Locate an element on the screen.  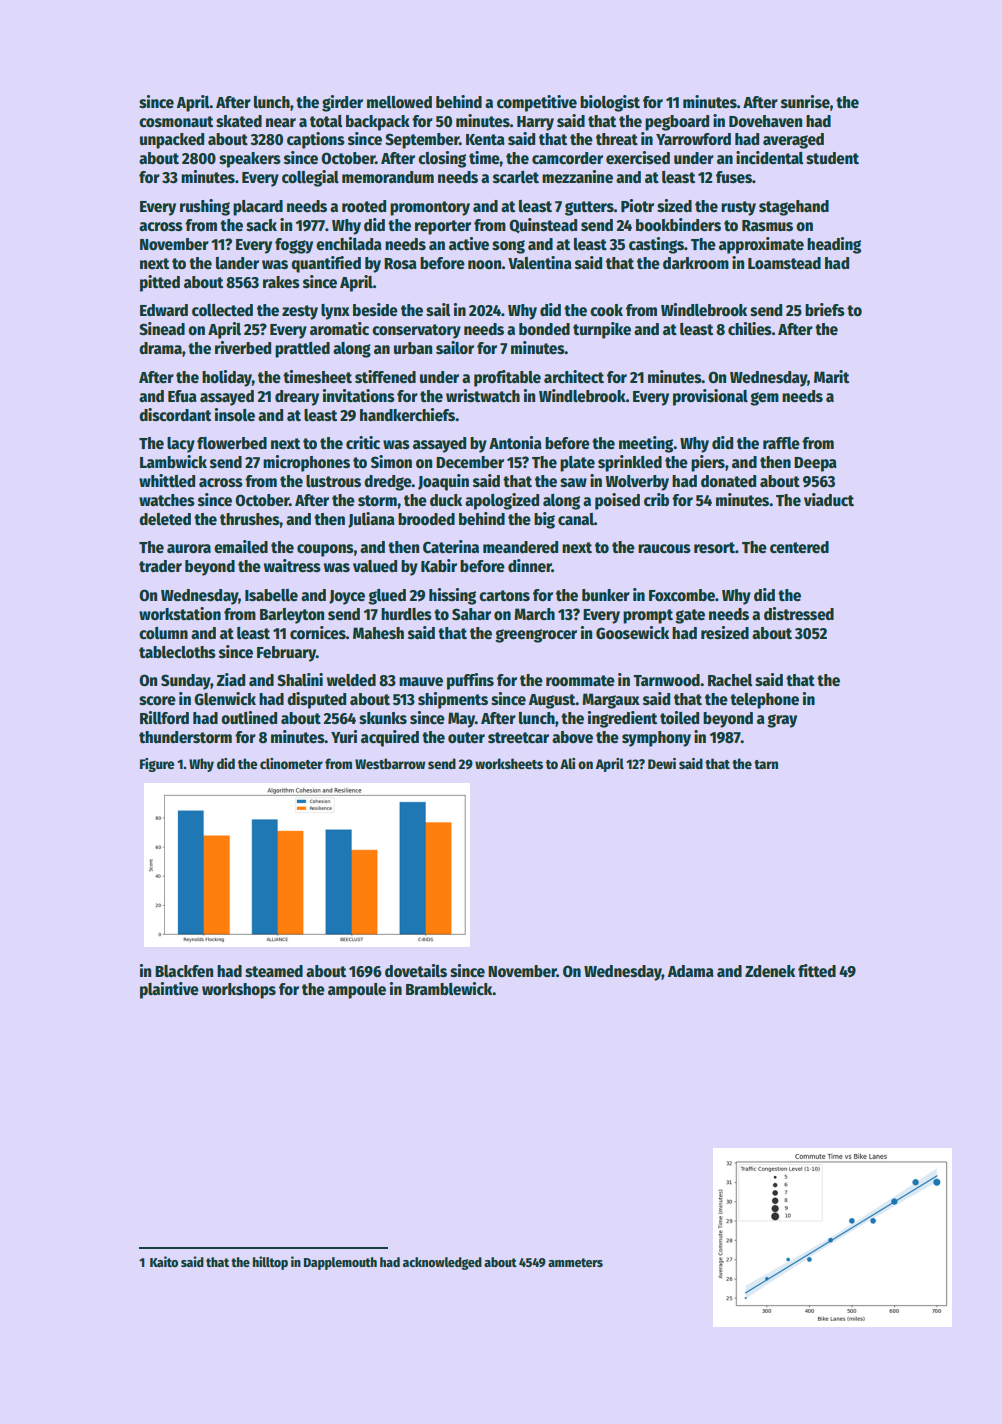
hilltop is located at coordinates (270, 1263).
